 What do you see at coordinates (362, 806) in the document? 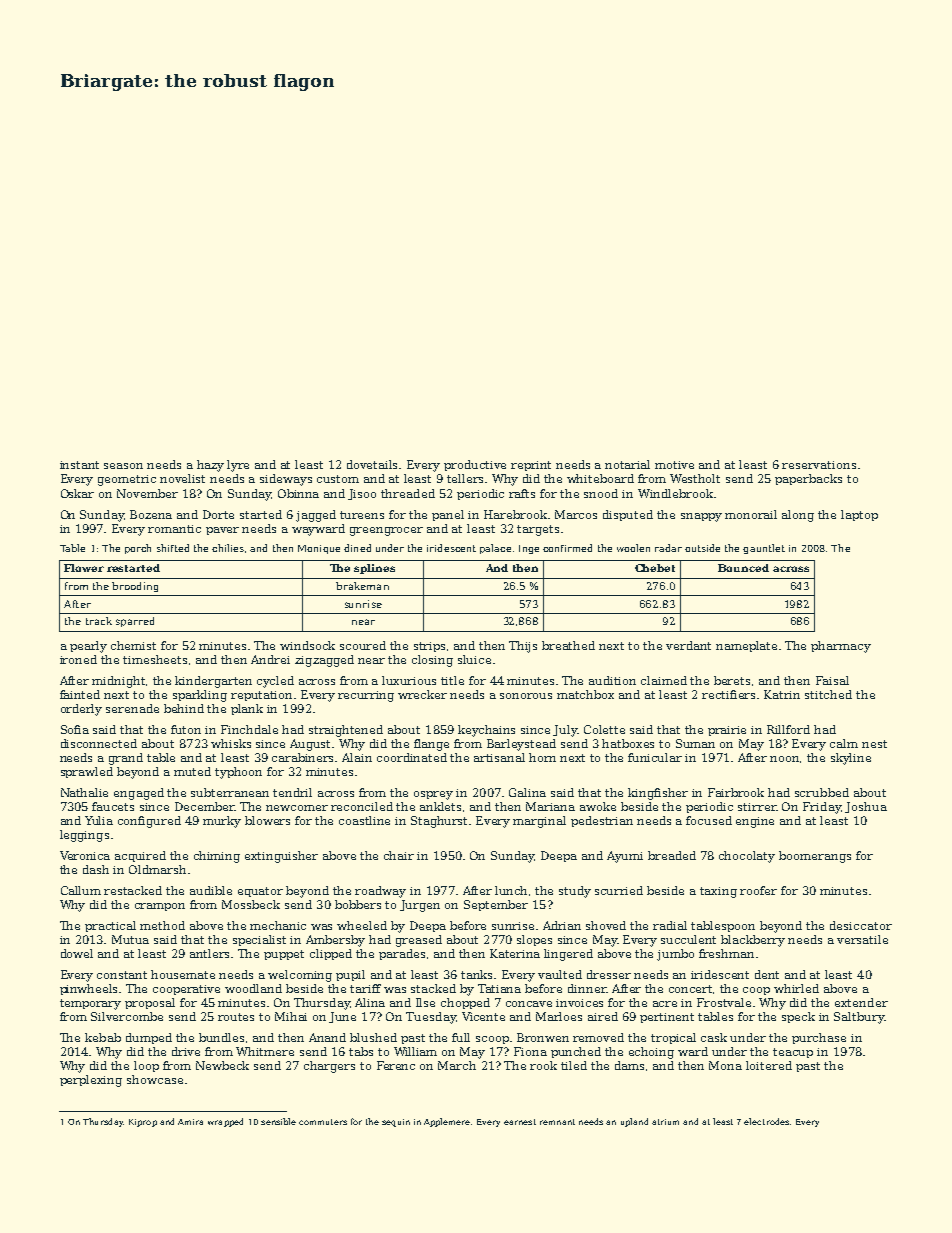
I see `reconciled` at bounding box center [362, 806].
